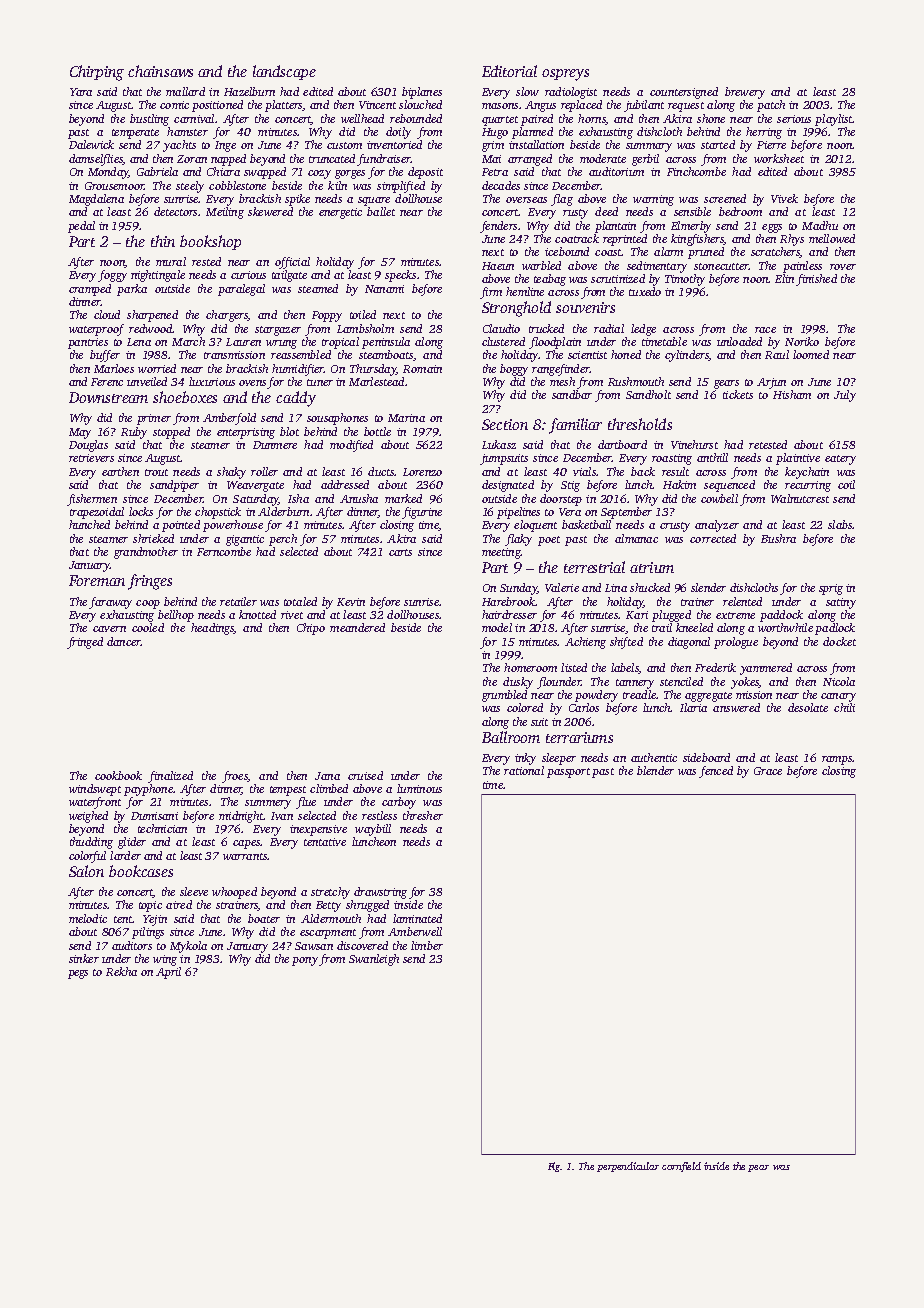 This screenshot has height=1308, width=924. Describe the element at coordinates (246, 844) in the screenshot. I see `capes` at that location.
